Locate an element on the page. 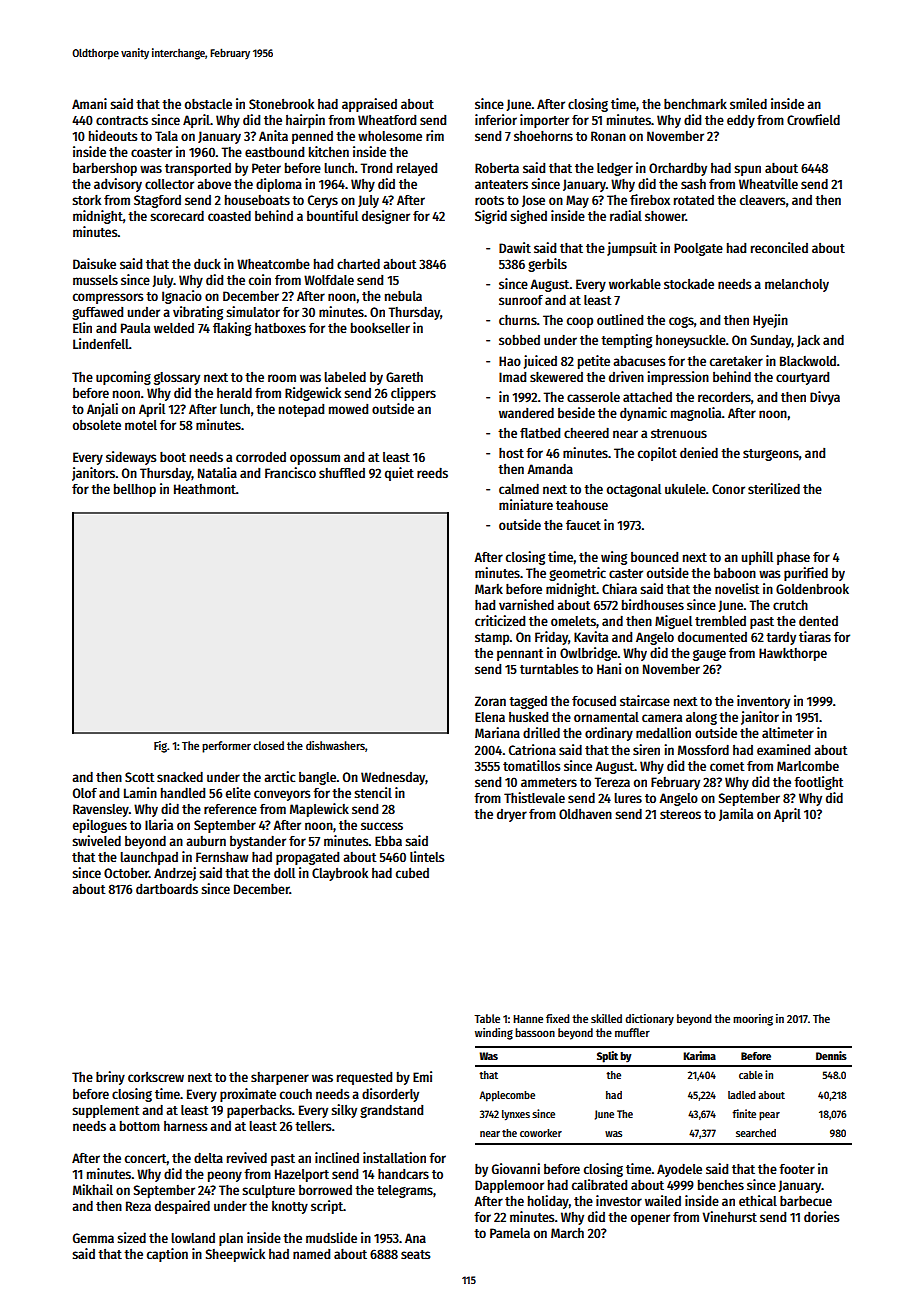  shoehorns is located at coordinates (543, 136).
